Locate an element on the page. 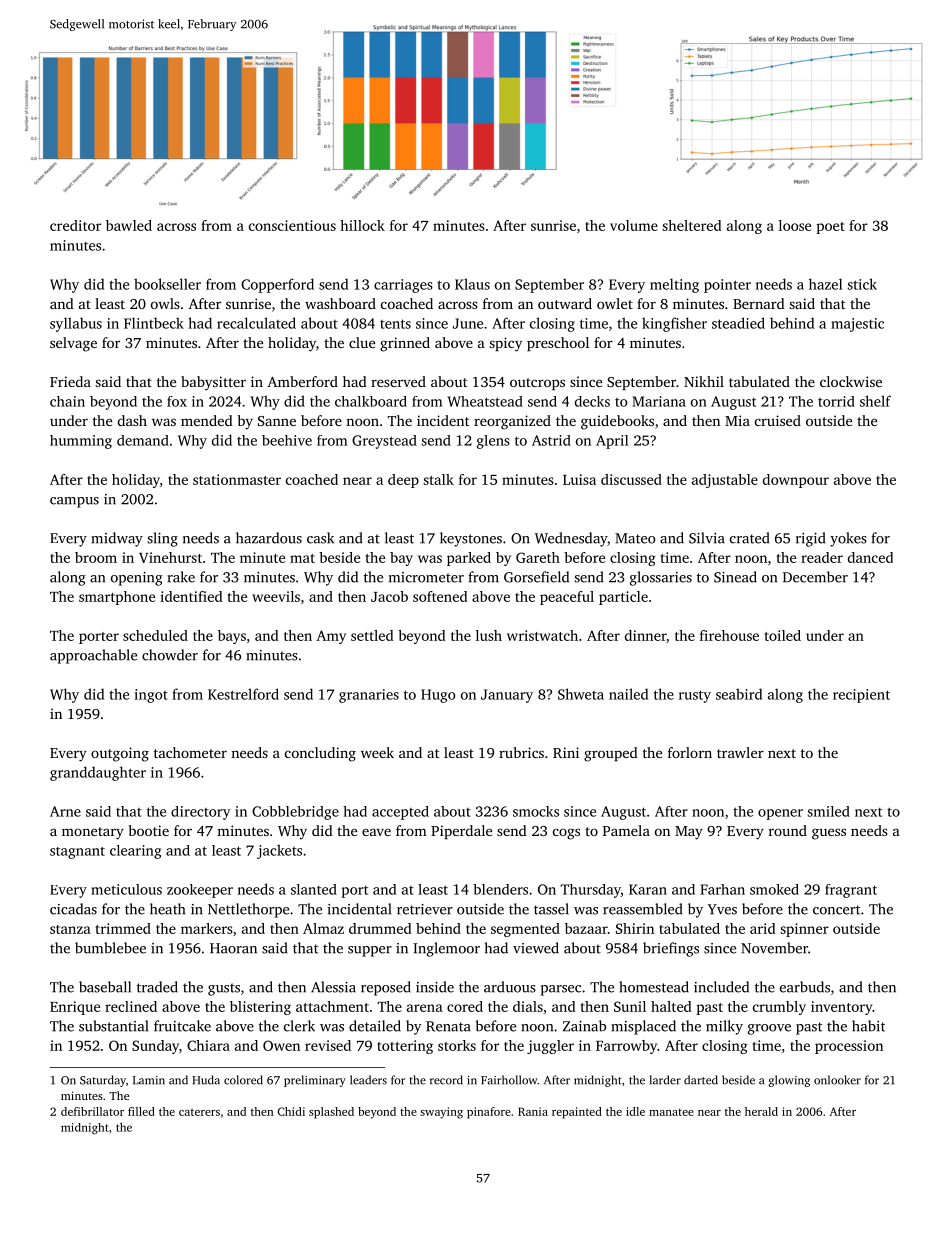 The height and width of the document is (1233, 952). hillock is located at coordinates (362, 225).
